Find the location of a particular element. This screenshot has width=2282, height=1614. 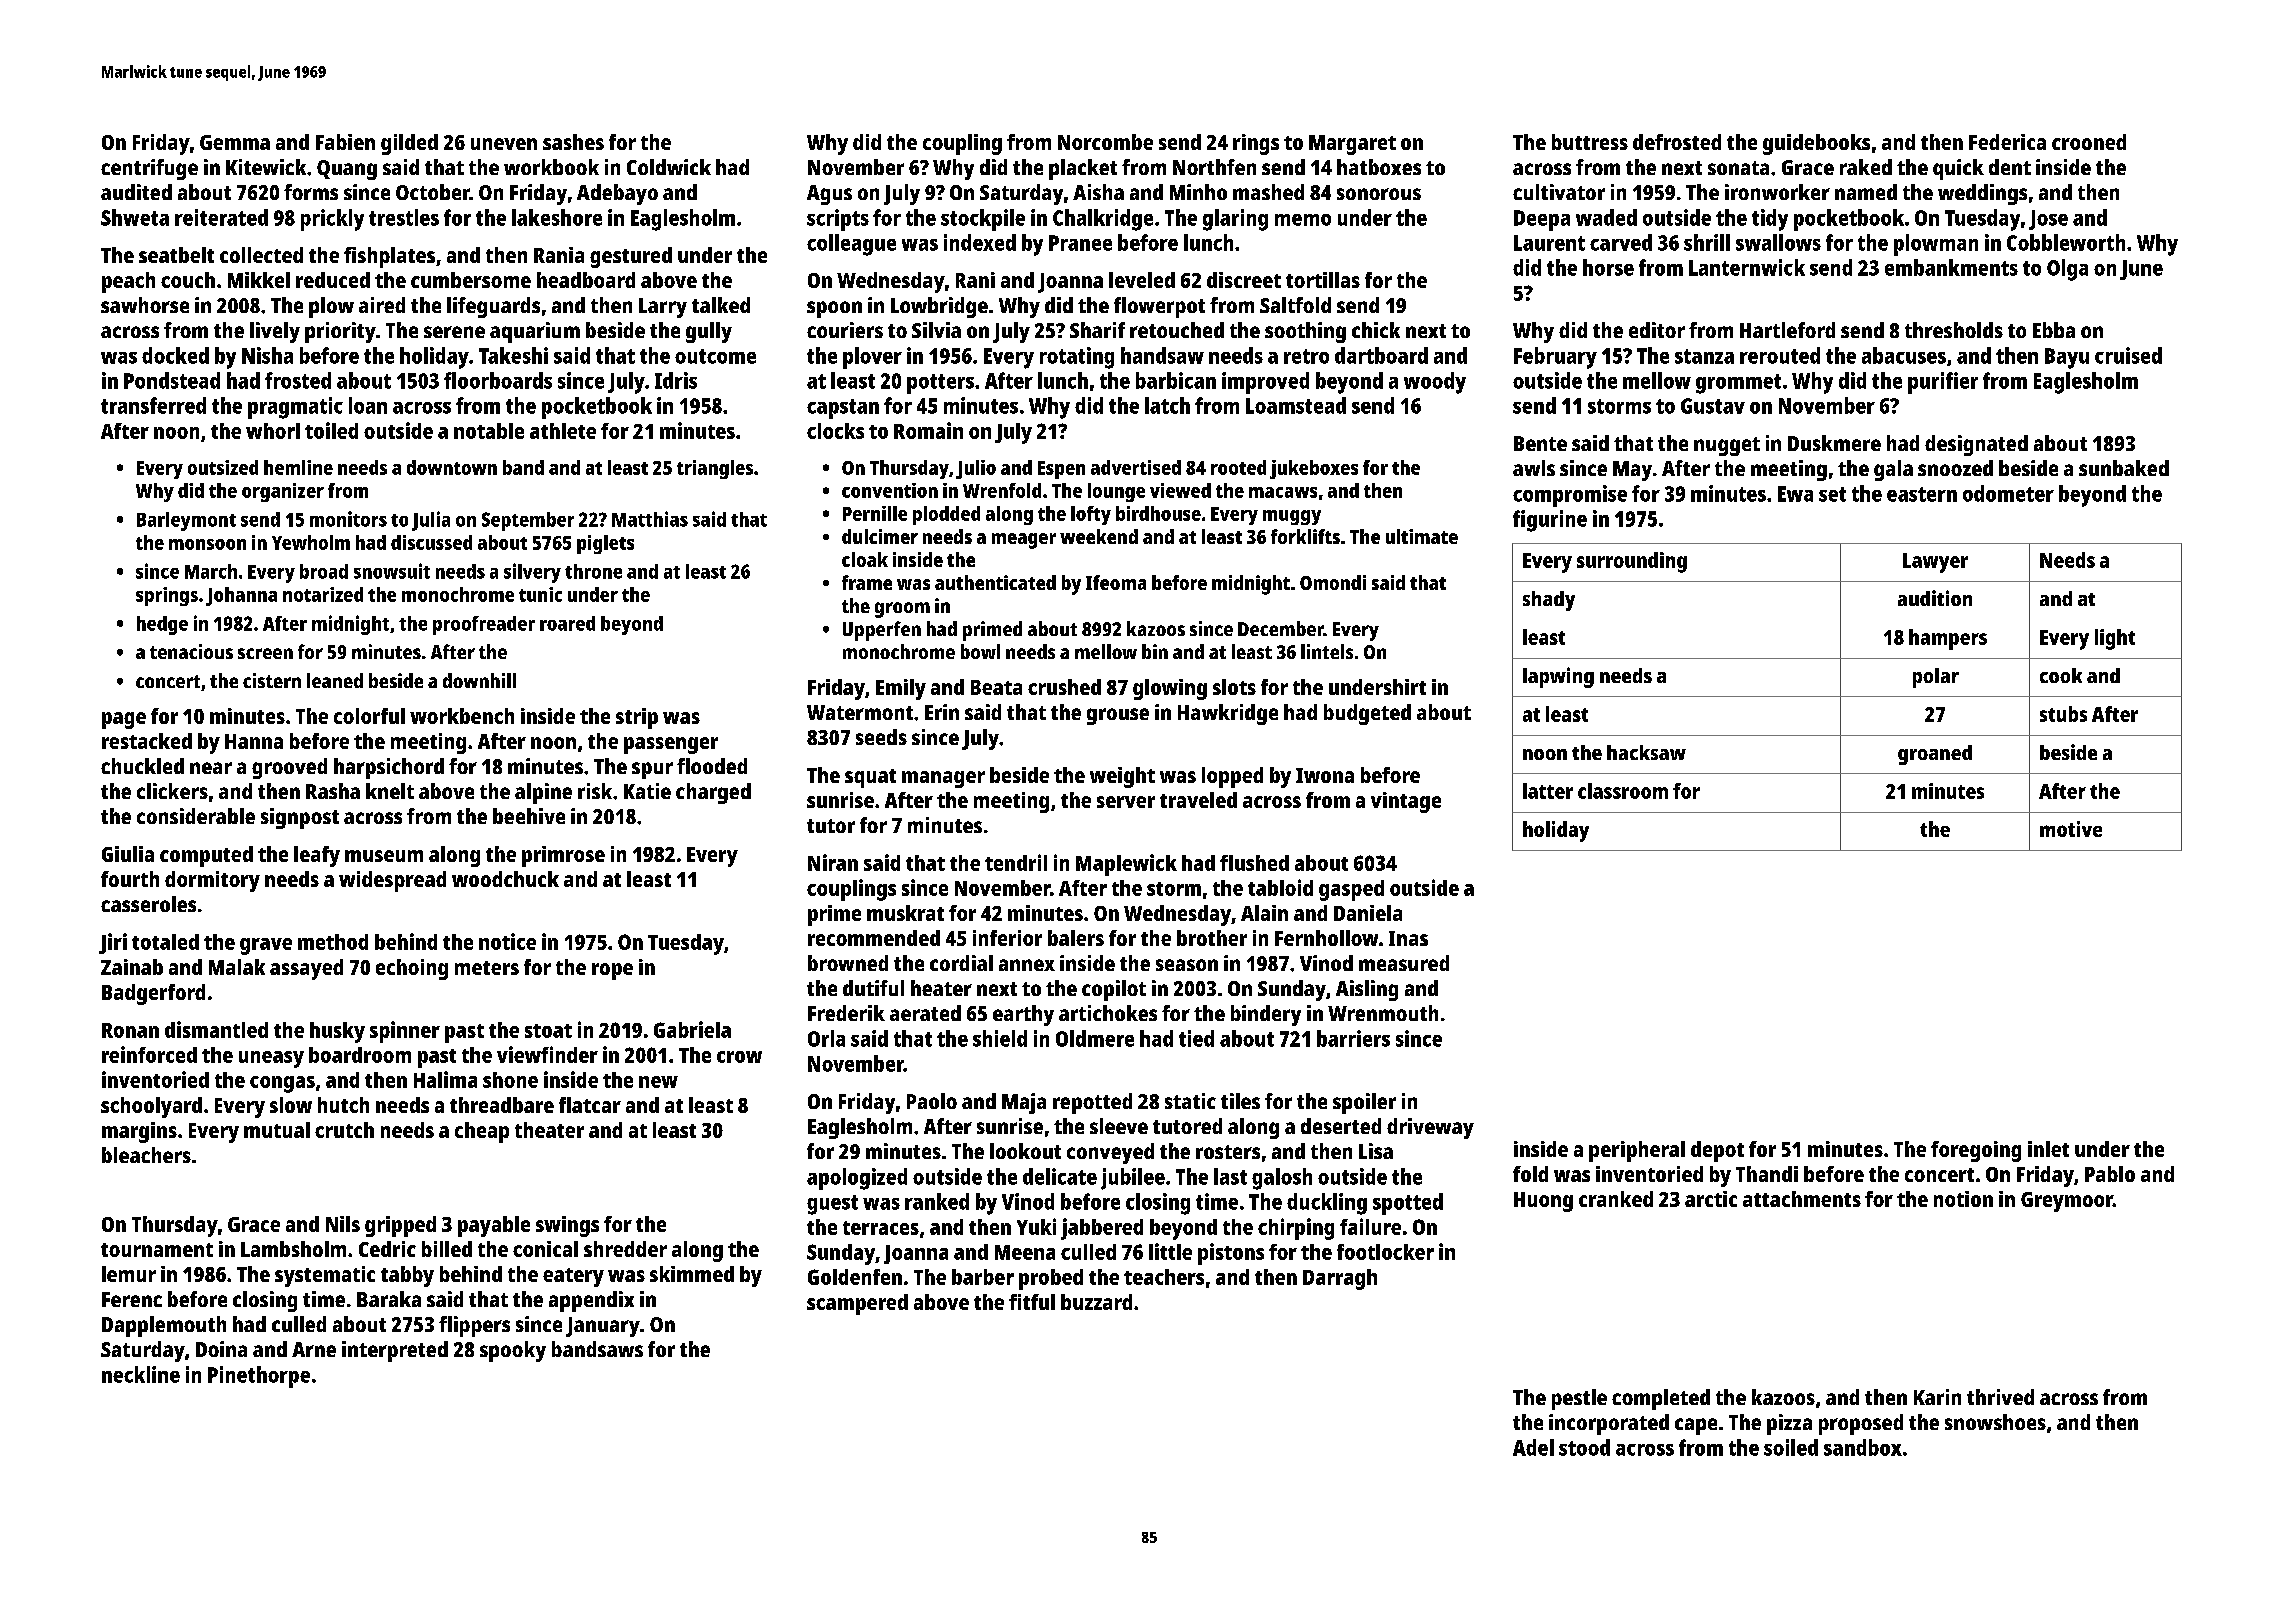

squat is located at coordinates (870, 778).
